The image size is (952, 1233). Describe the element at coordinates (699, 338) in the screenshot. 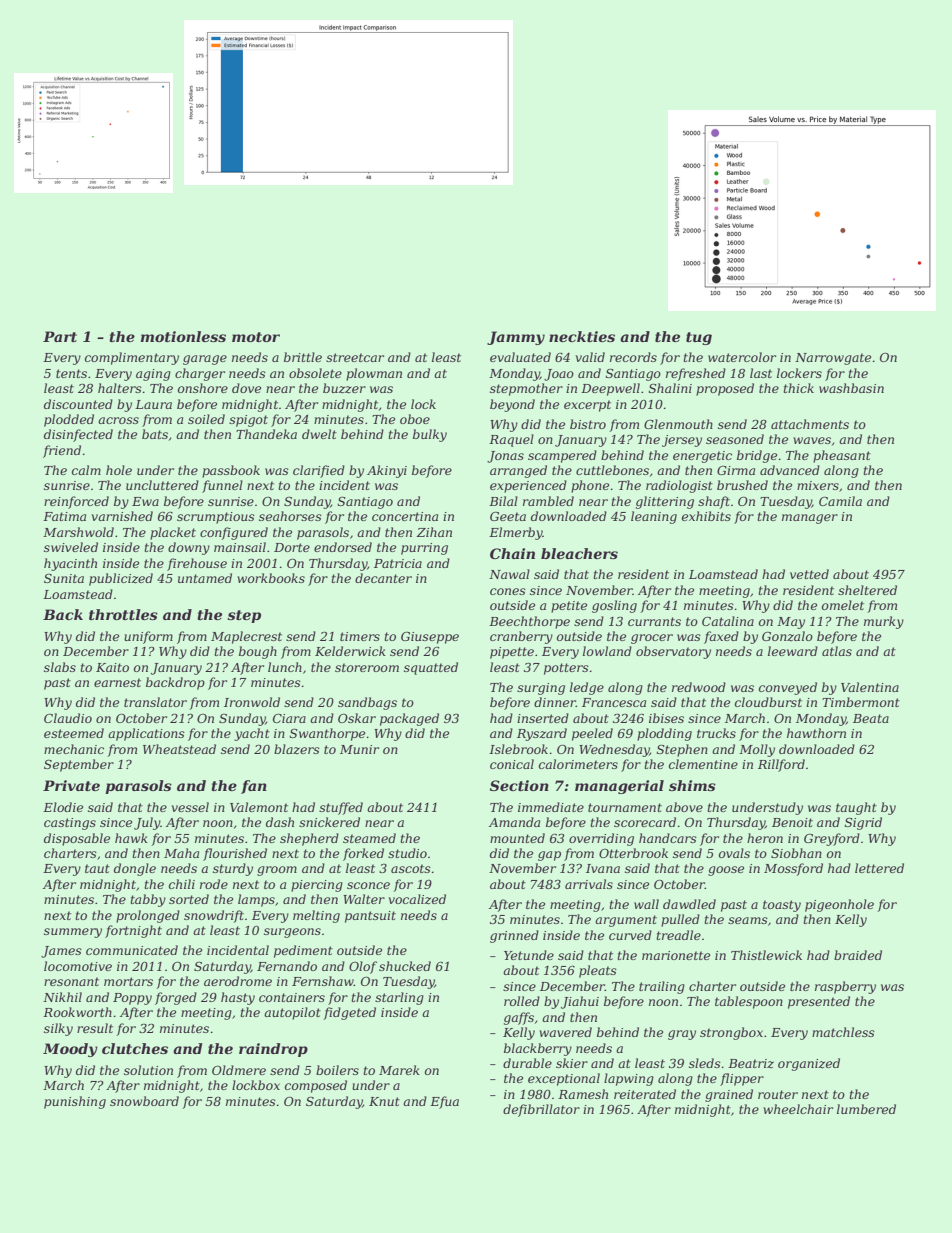

I see `tug` at that location.
